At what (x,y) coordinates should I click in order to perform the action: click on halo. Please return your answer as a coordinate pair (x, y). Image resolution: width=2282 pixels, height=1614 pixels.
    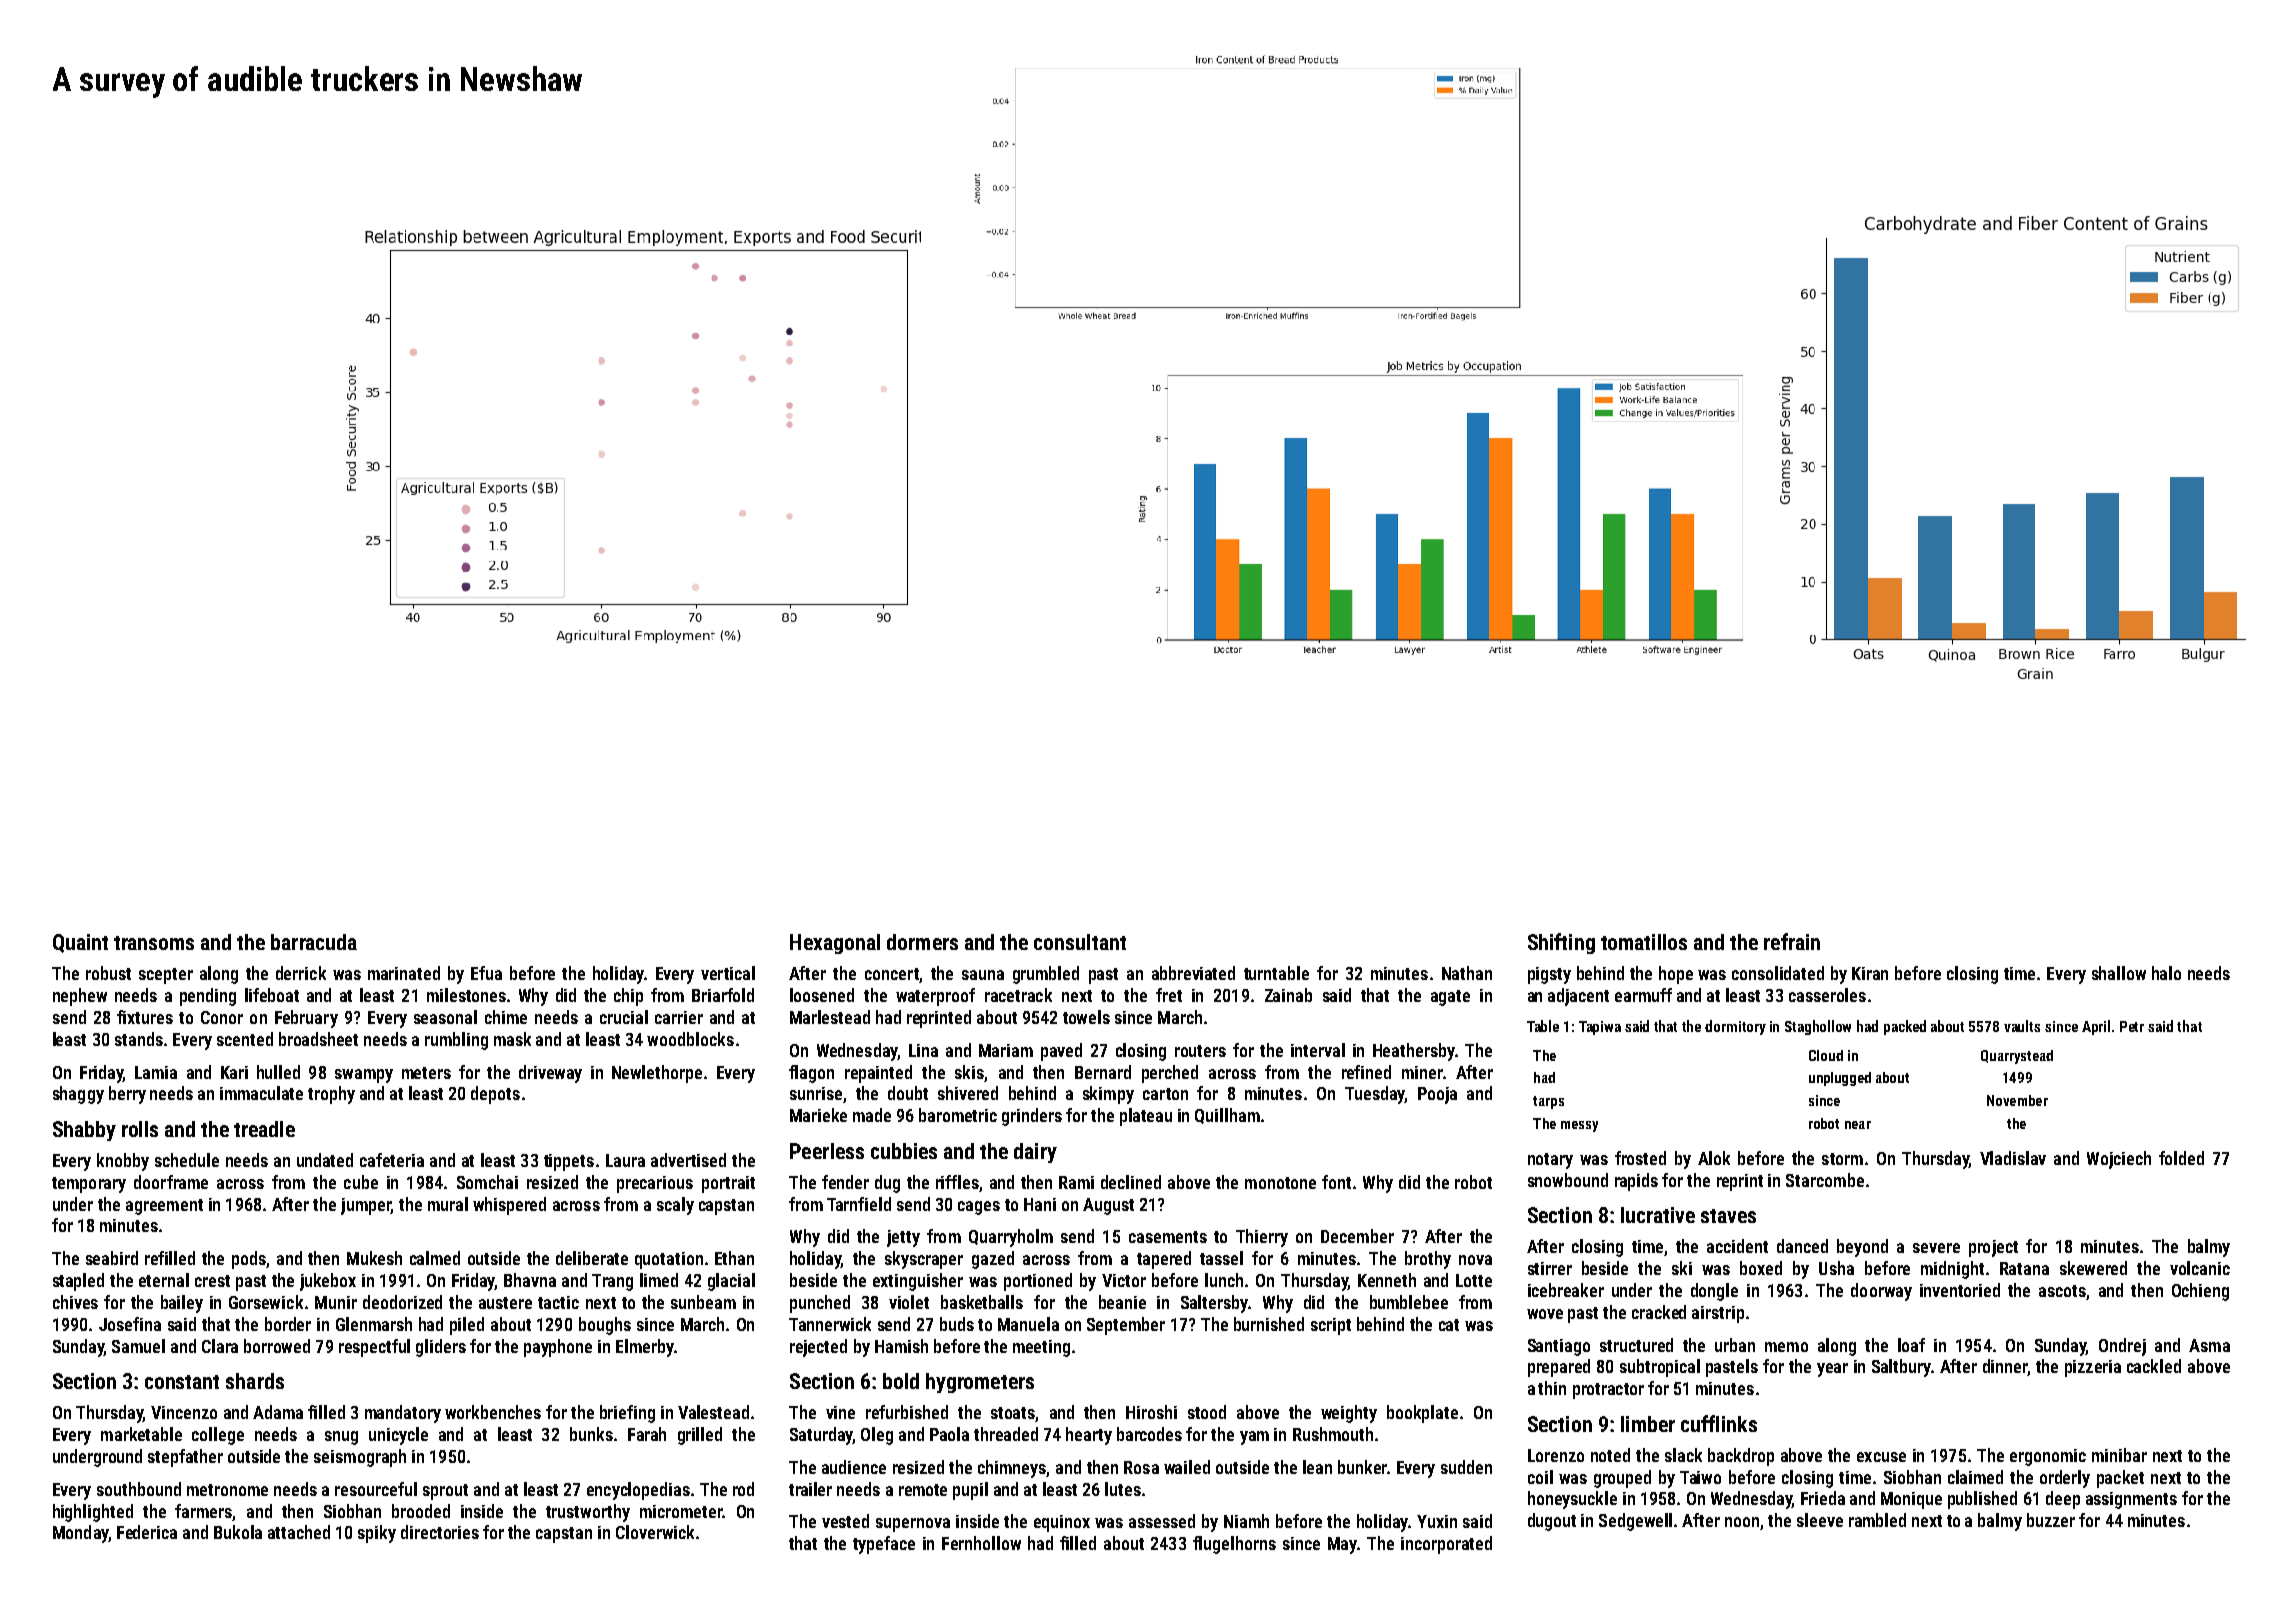
    Looking at the image, I should click on (2166, 973).
